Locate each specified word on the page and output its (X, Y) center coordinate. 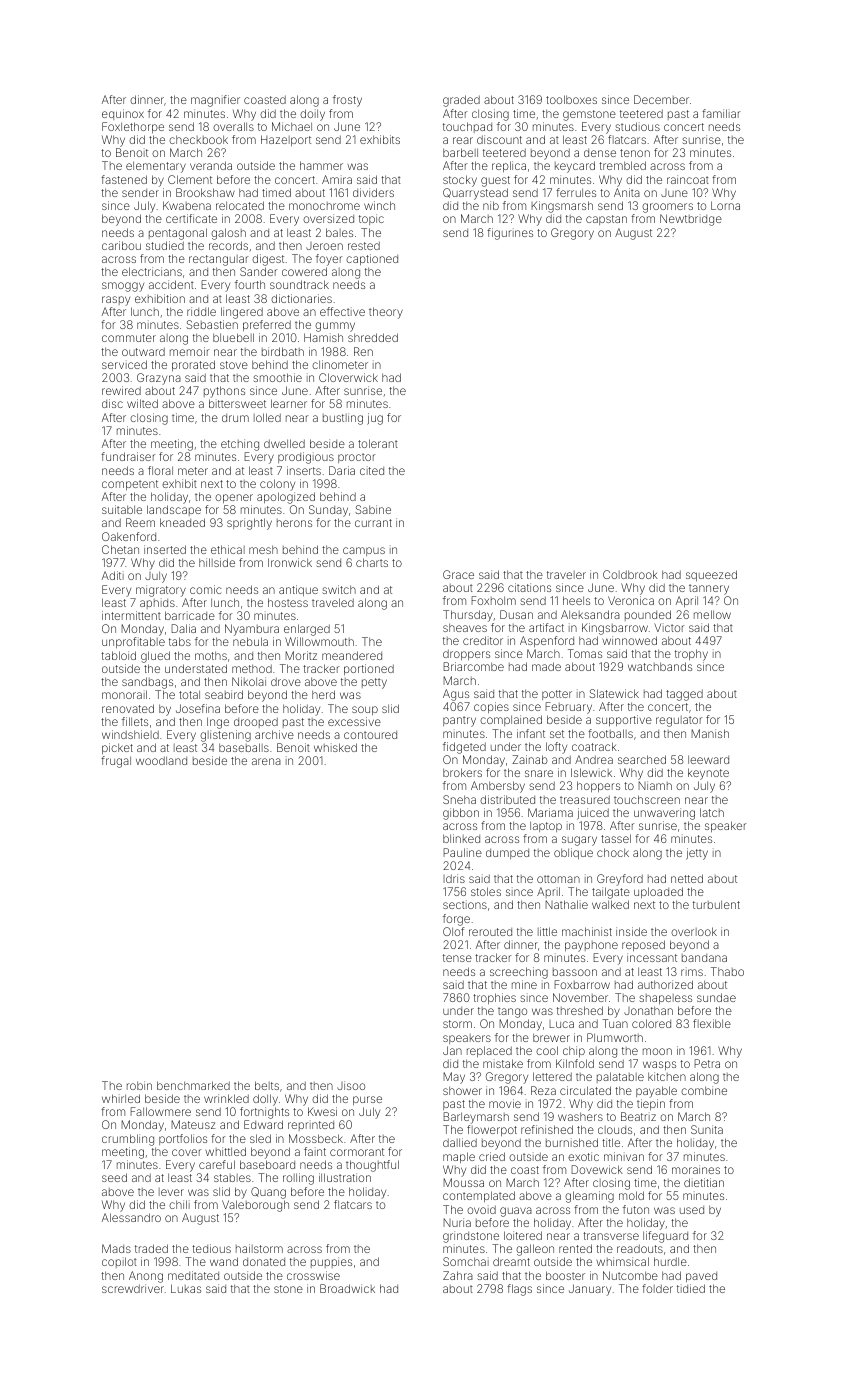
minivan (624, 1156)
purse (367, 1100)
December (661, 99)
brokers (462, 772)
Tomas (585, 653)
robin (139, 1085)
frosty (347, 101)
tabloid (118, 655)
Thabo (727, 971)
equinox (123, 114)
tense (457, 958)
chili (179, 1204)
